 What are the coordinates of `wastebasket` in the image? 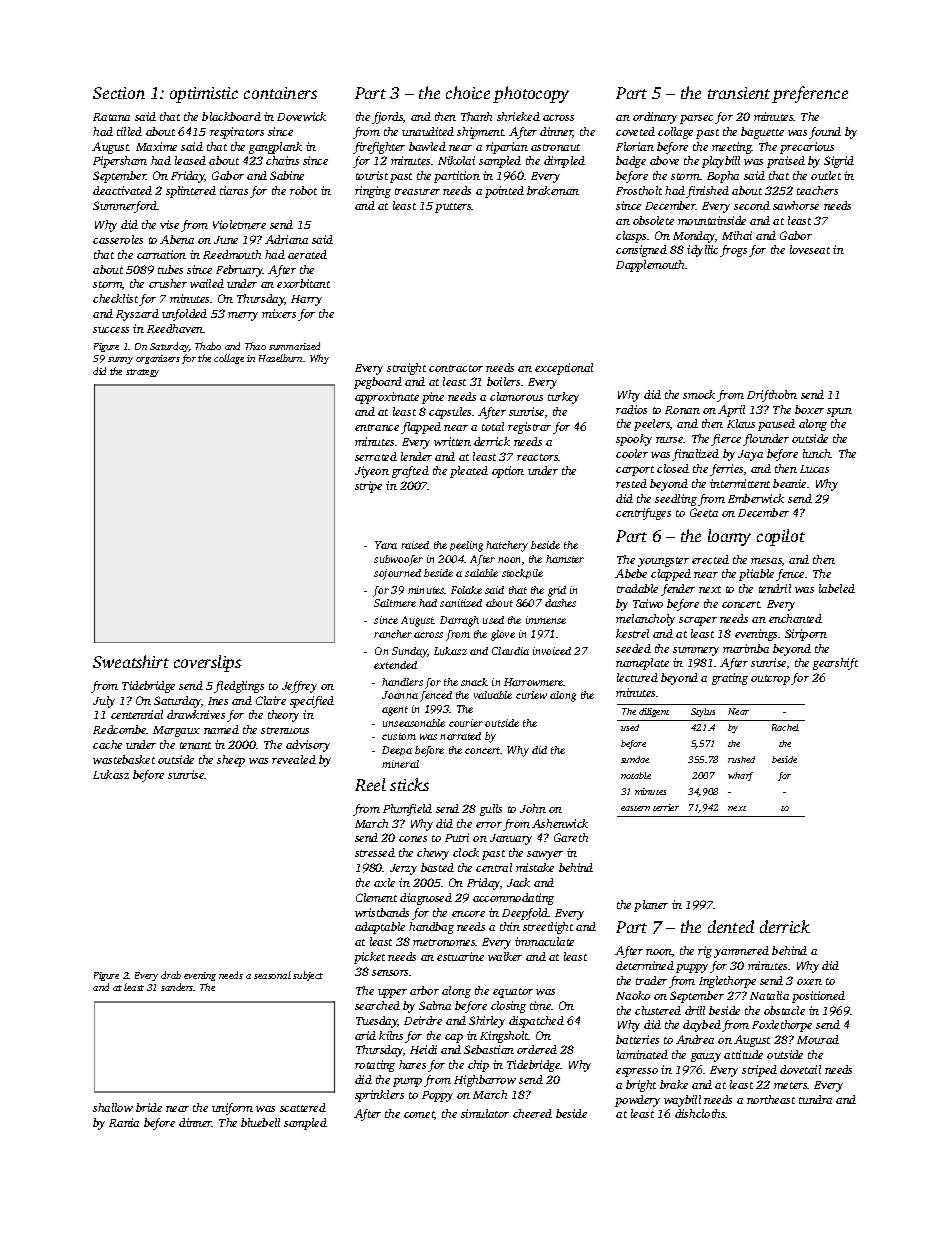 It's located at (124, 759).
